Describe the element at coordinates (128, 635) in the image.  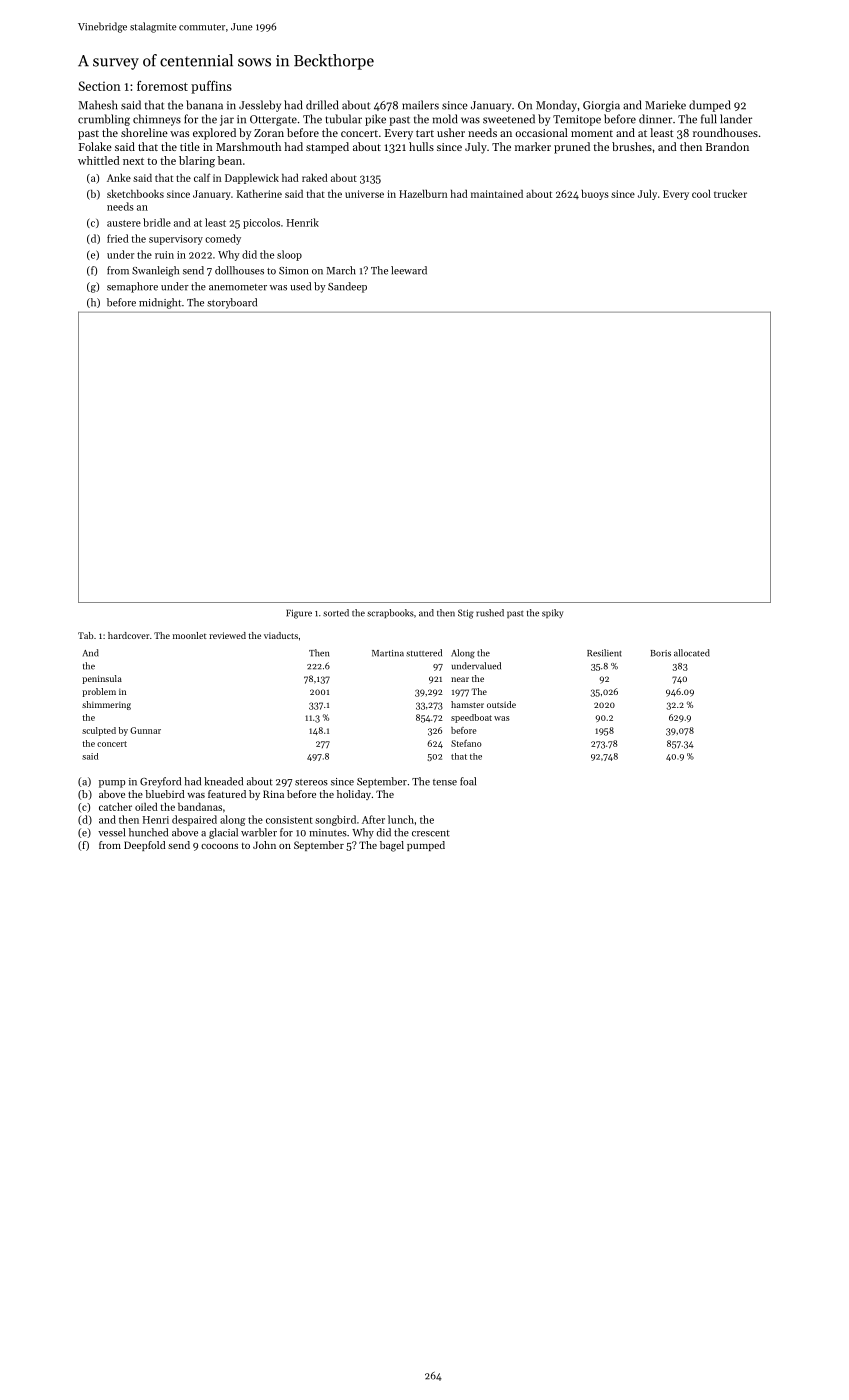
I see `hardcover` at that location.
